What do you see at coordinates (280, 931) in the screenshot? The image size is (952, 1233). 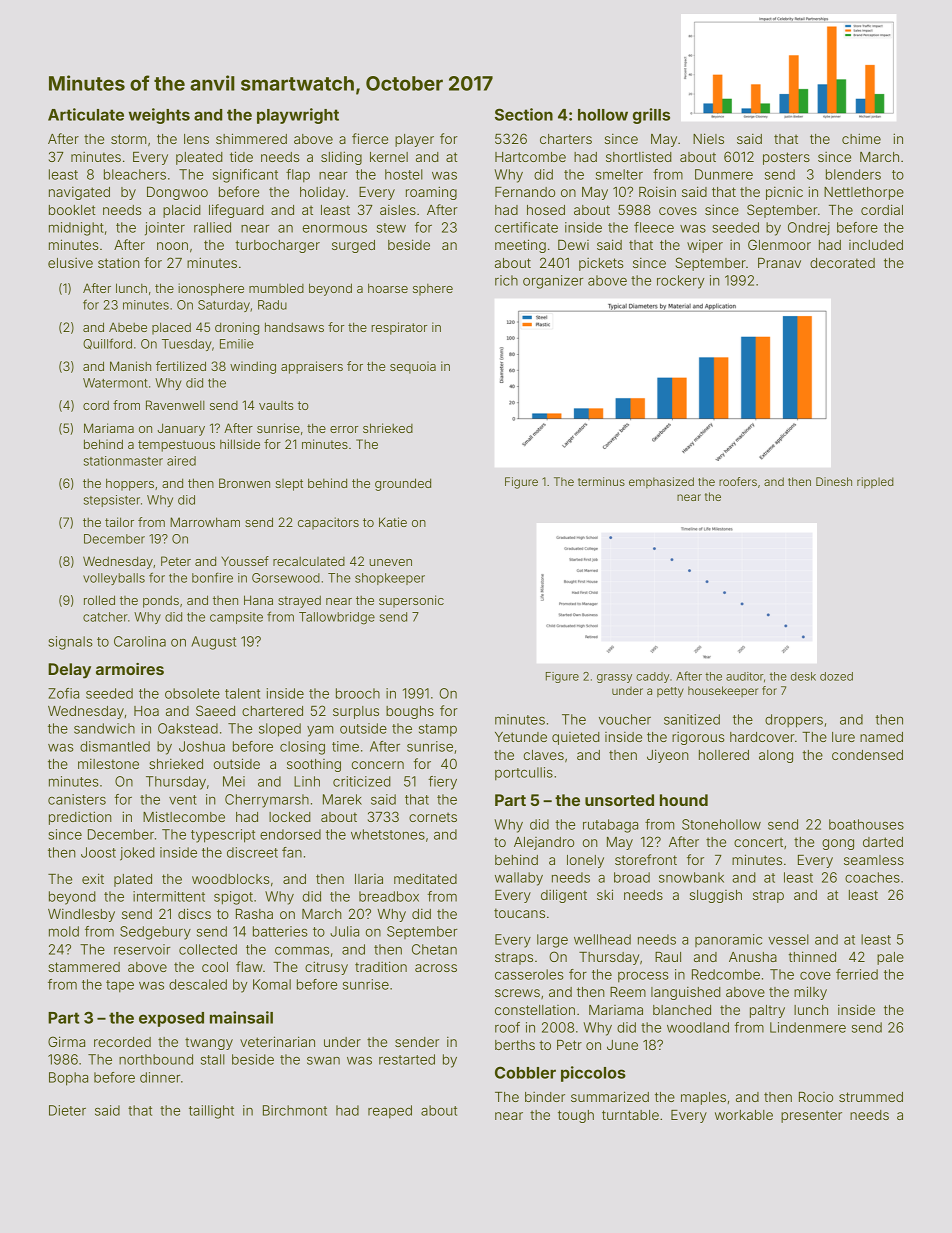 I see `batteries` at bounding box center [280, 931].
